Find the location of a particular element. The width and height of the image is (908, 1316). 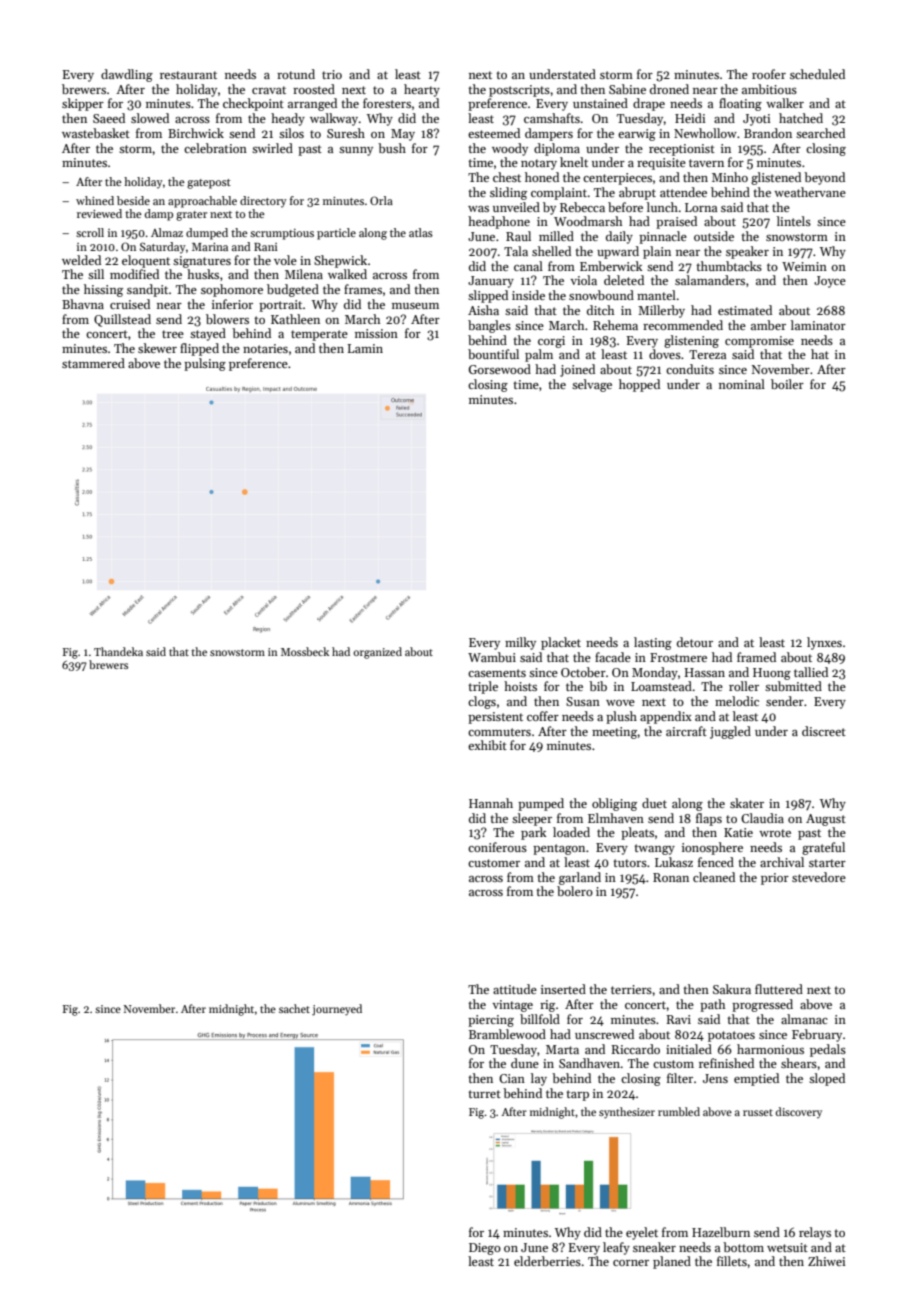

Diego is located at coordinates (485, 1249).
